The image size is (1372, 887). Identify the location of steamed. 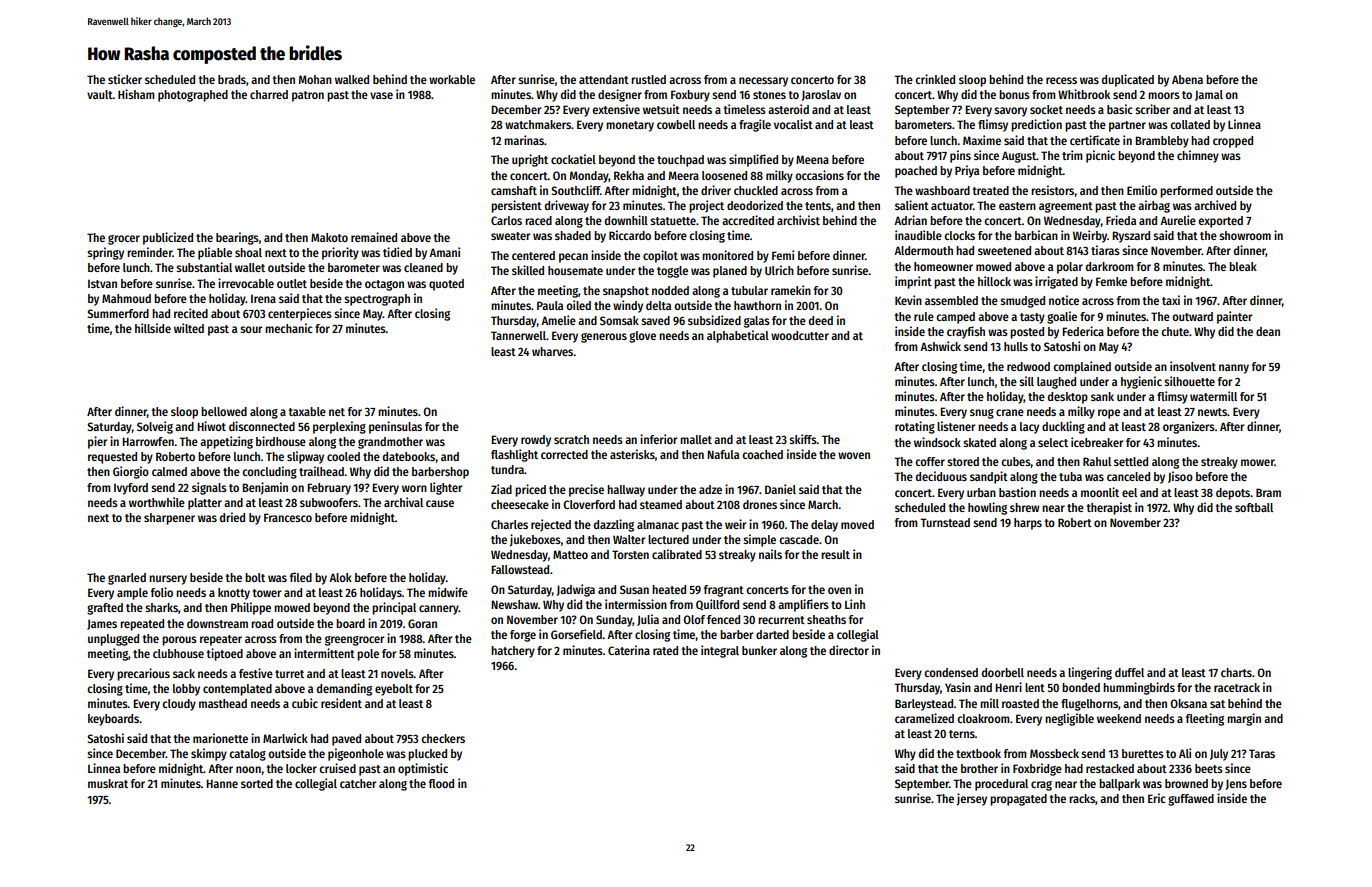
(661, 504).
